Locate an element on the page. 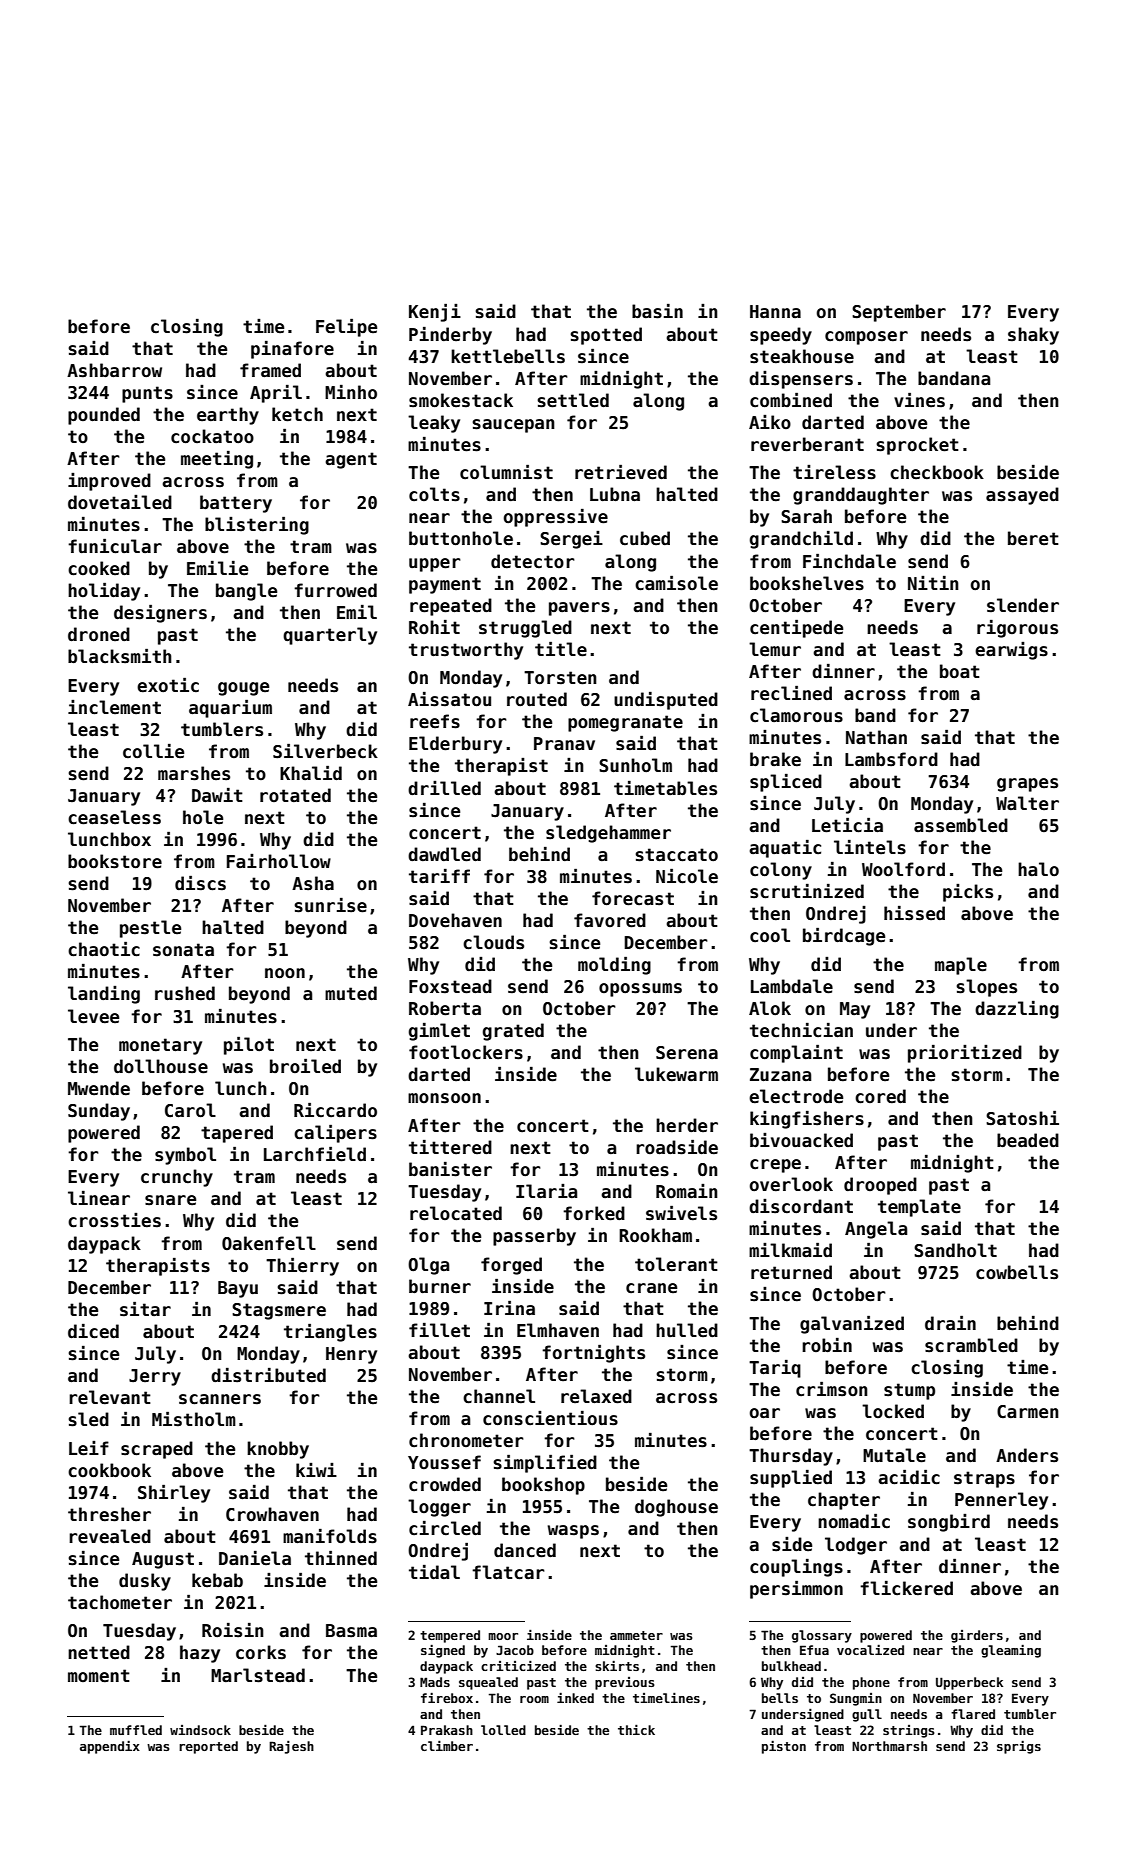  dovetailed is located at coordinates (120, 502).
